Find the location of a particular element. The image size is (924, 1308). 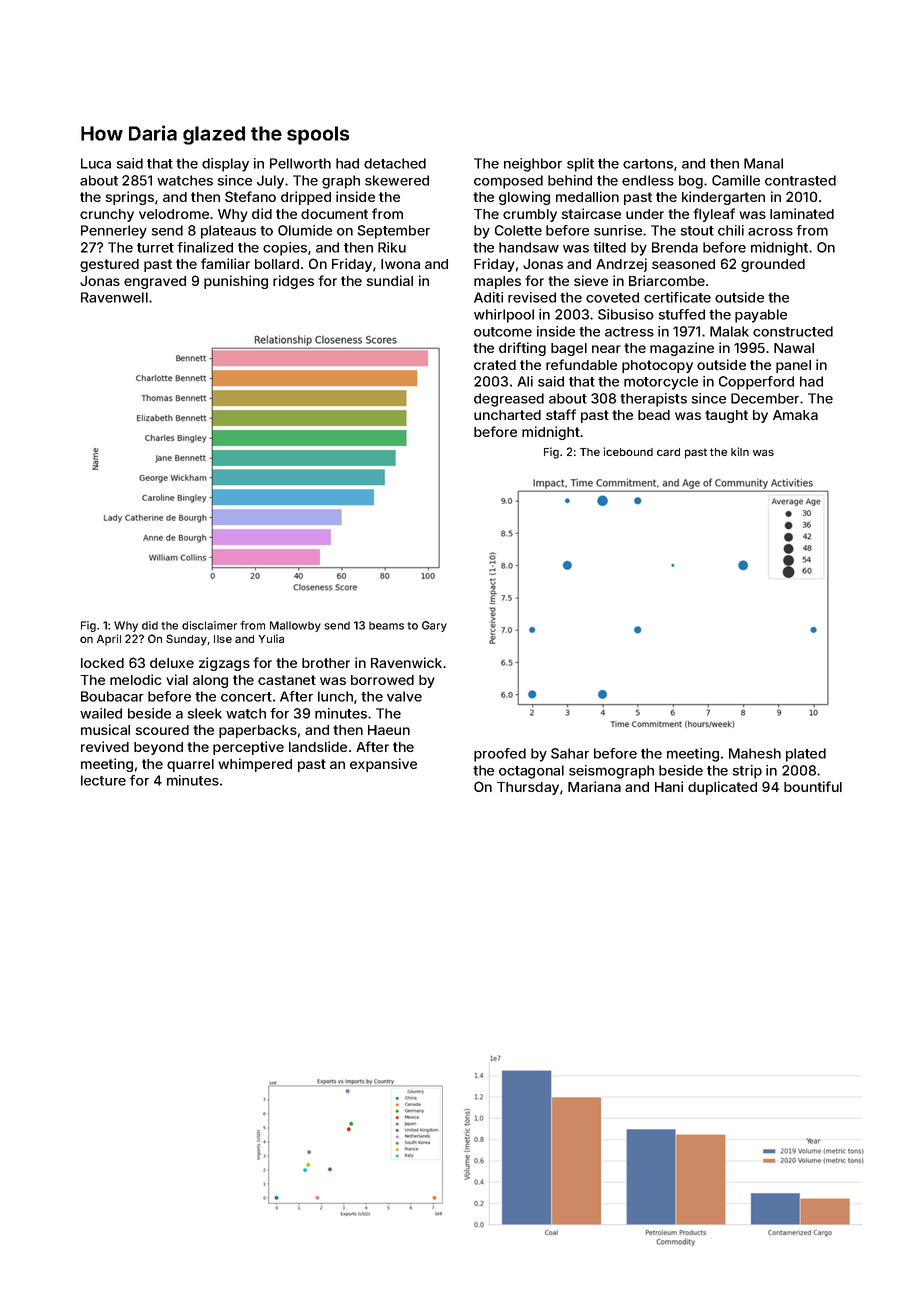

disclaimer is located at coordinates (209, 625).
